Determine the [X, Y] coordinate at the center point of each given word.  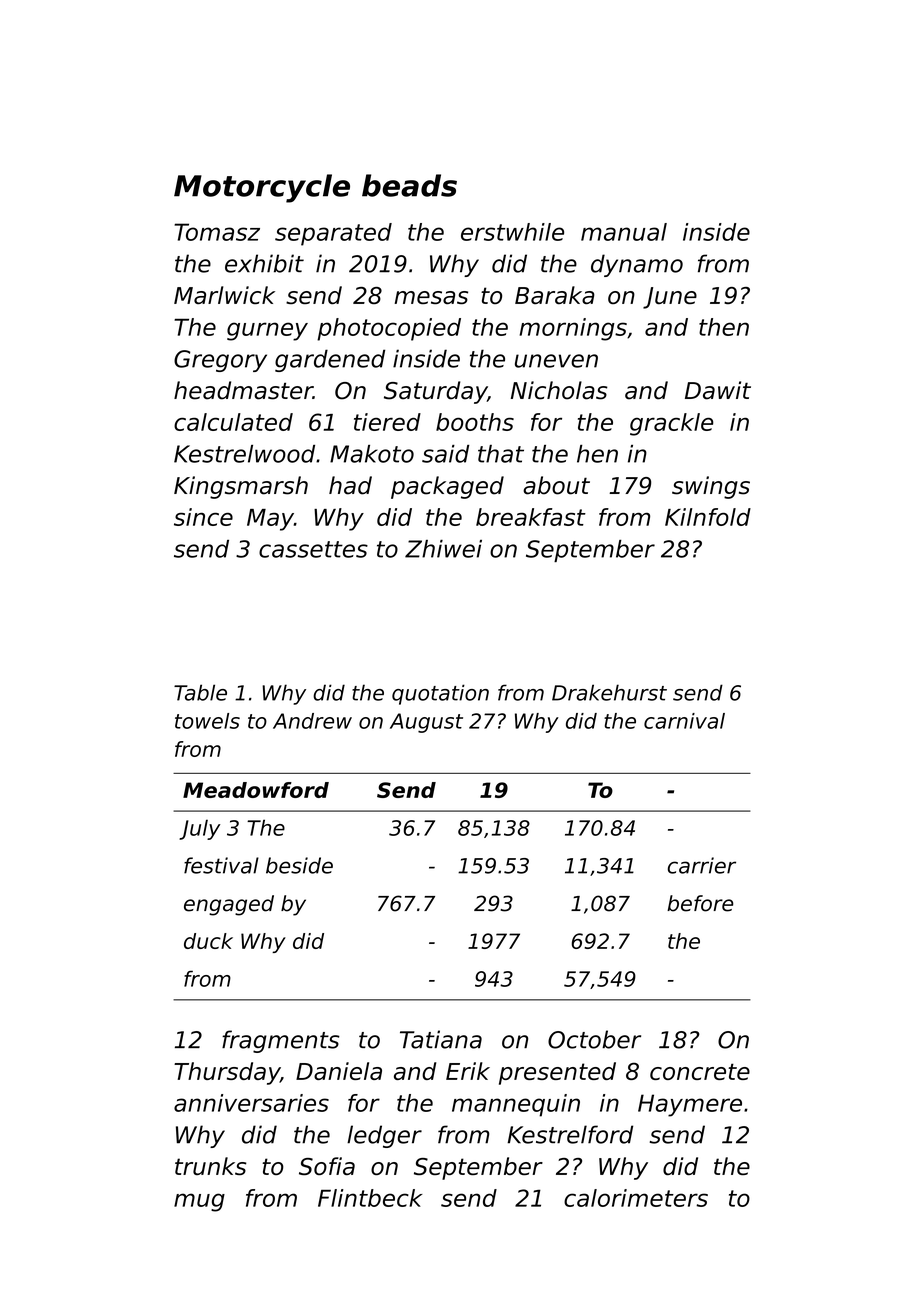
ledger [384, 1136]
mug [199, 1202]
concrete [700, 1071]
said [445, 454]
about [556, 485]
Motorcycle [262, 188]
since [203, 517]
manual [624, 232]
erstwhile [512, 232]
